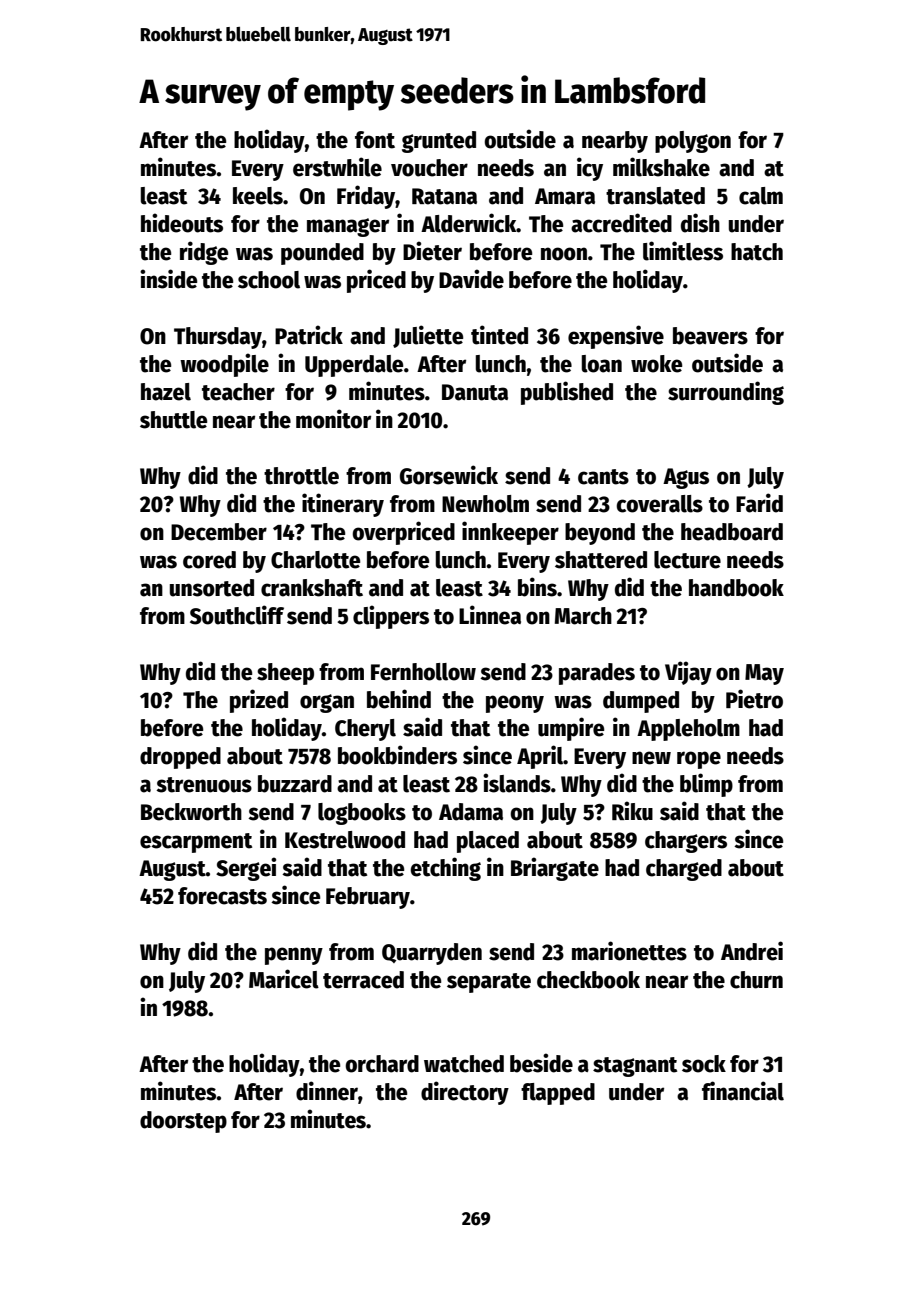 This screenshot has height=1311, width=924. What do you see at coordinates (237, 615) in the screenshot?
I see `Southcliff` at bounding box center [237, 615].
